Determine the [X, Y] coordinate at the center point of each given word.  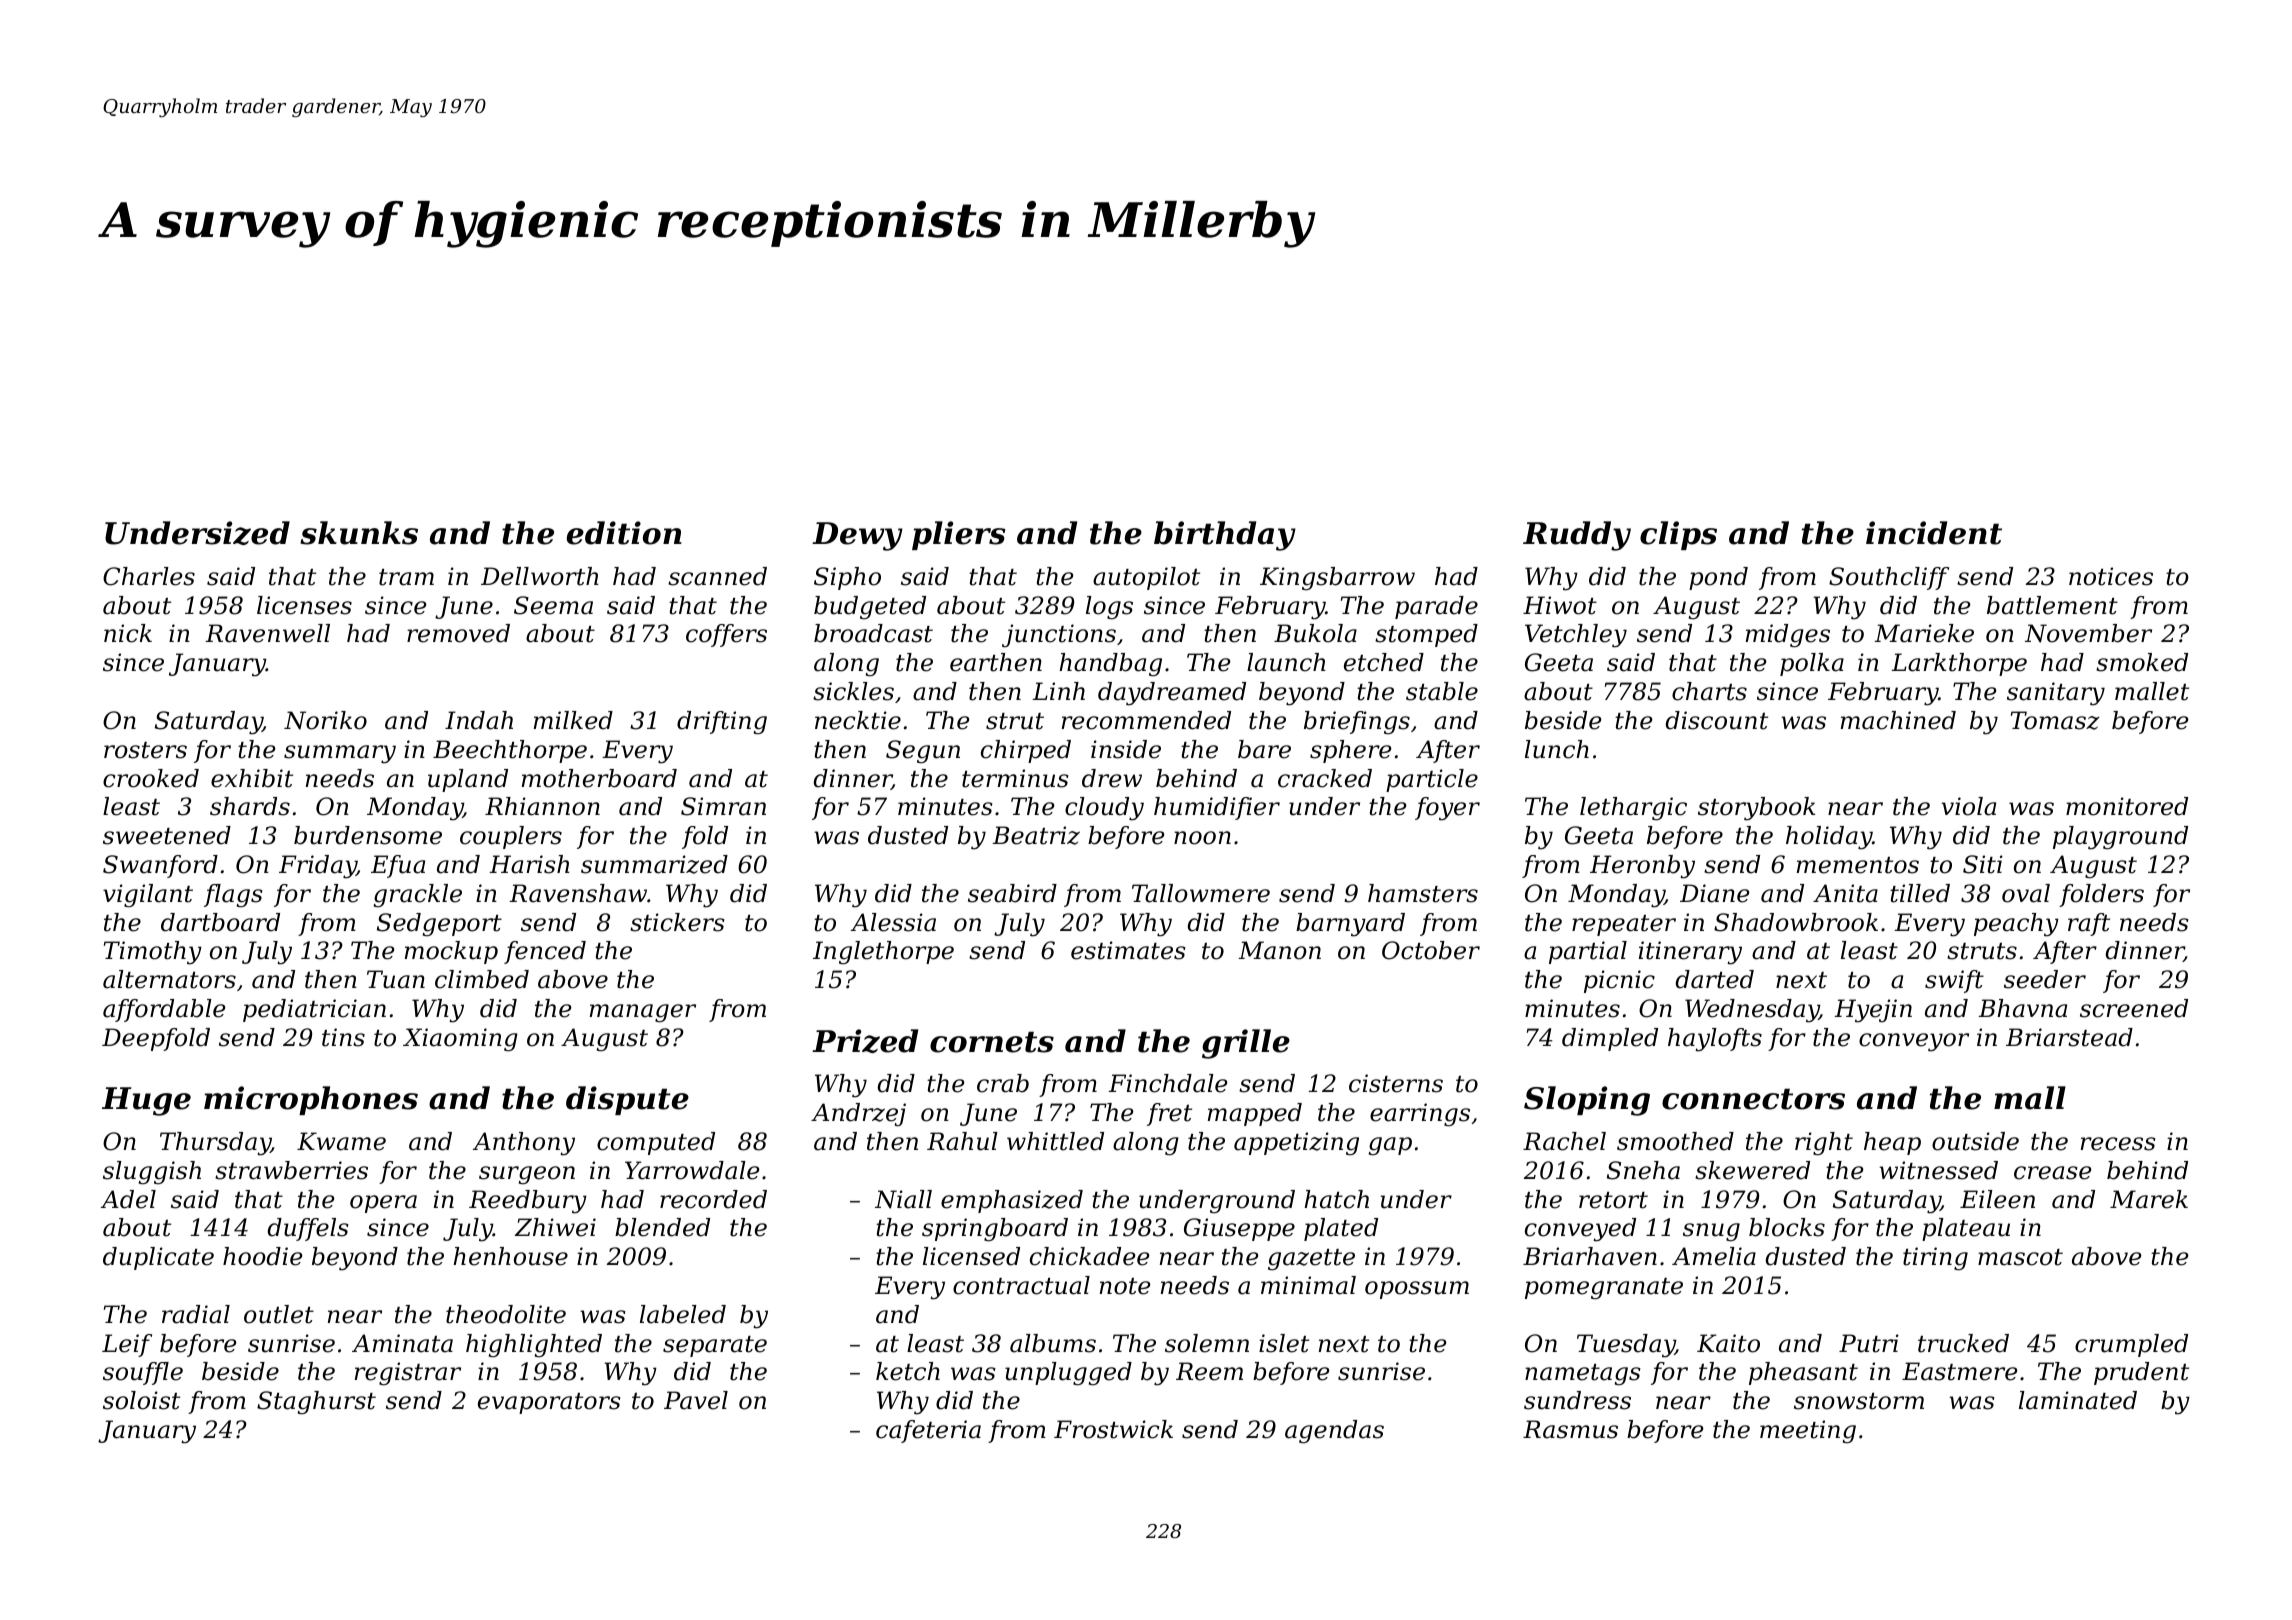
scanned [717, 576]
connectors [1753, 1099]
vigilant [148, 896]
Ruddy [1577, 536]
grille [1246, 1044]
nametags [1583, 1374]
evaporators [549, 1403]
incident [1934, 533]
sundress [1577, 1400]
